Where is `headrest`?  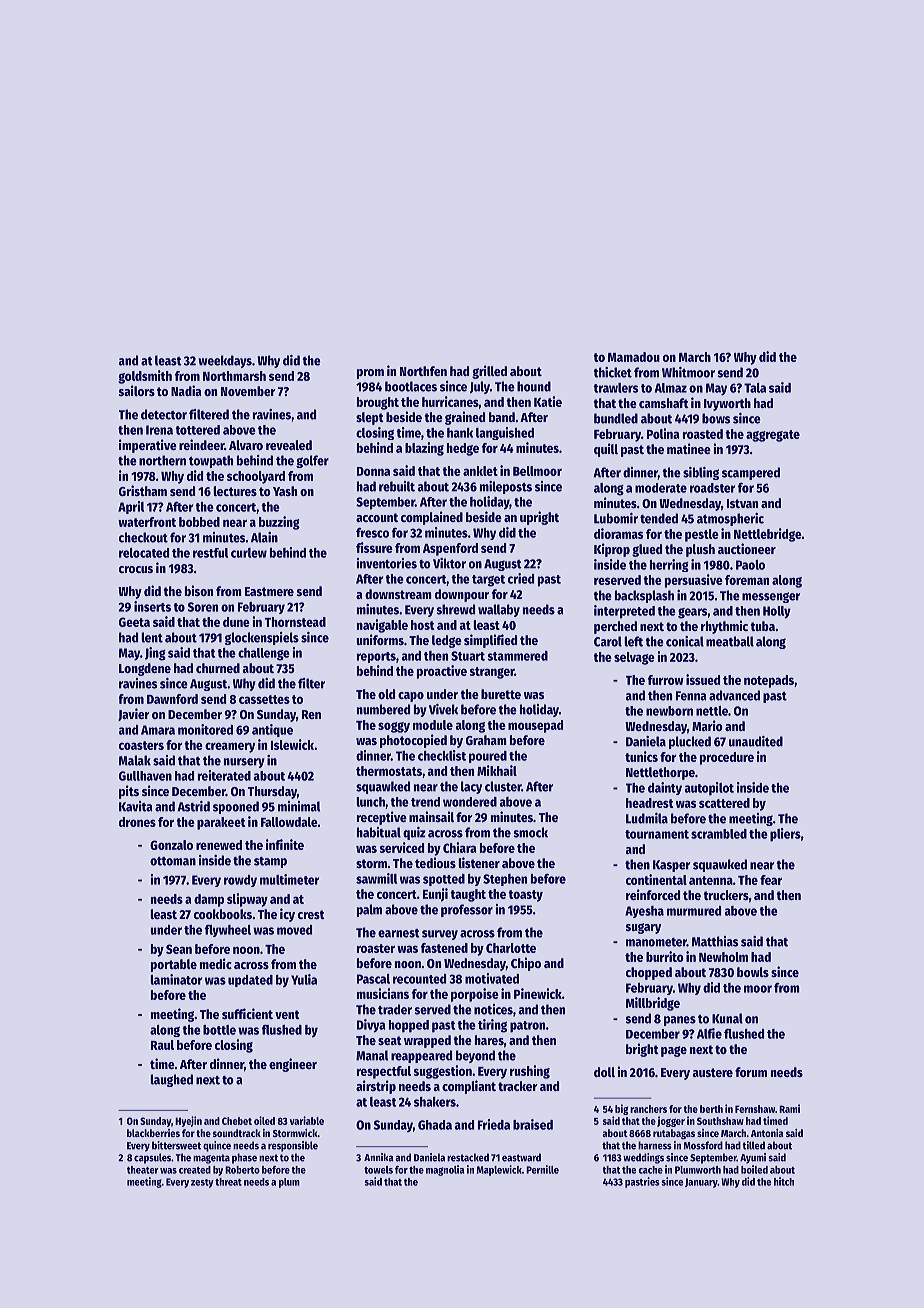
headrest is located at coordinates (649, 803).
